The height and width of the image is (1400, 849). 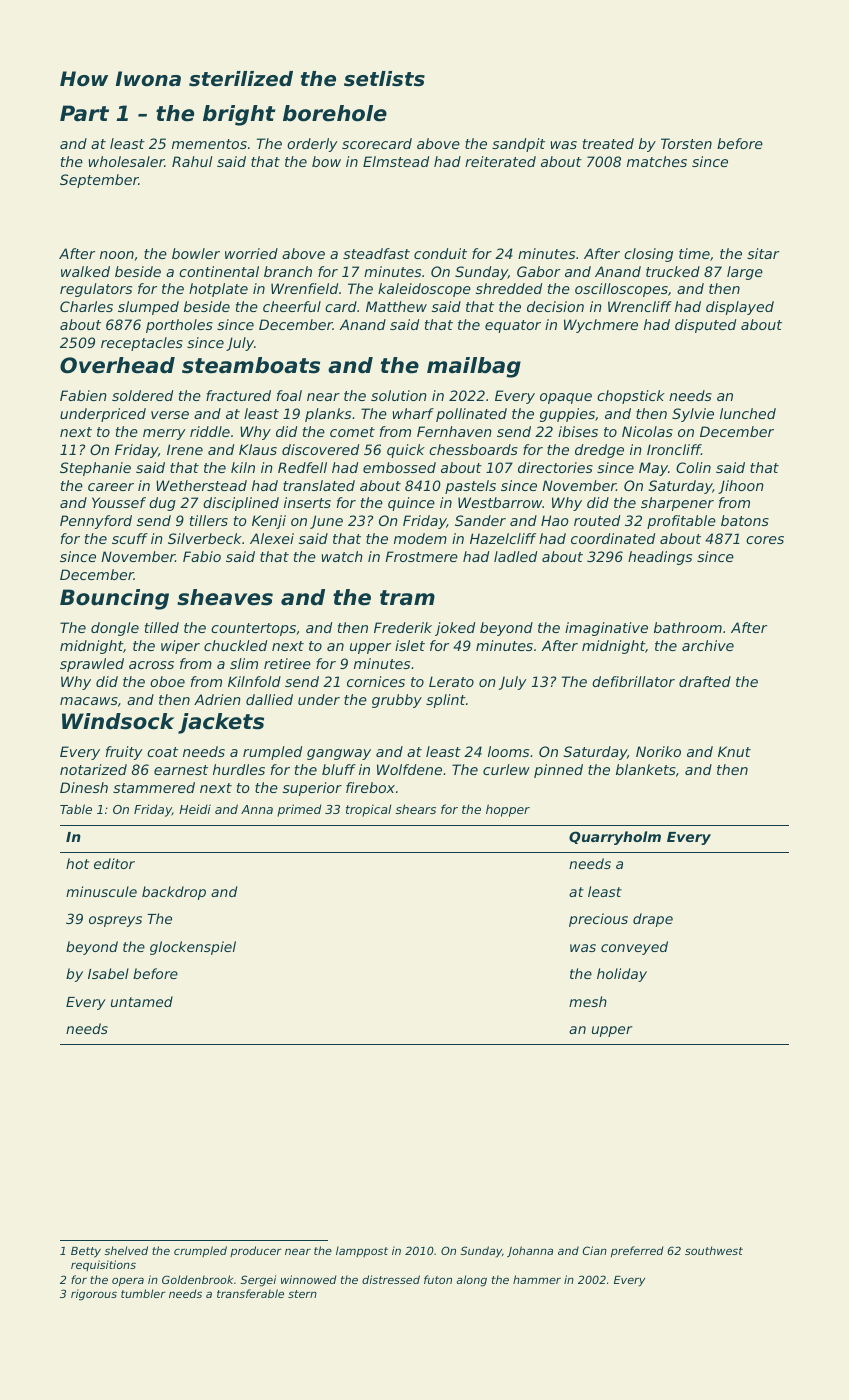 What do you see at coordinates (613, 538) in the image?
I see `coordinated` at bounding box center [613, 538].
